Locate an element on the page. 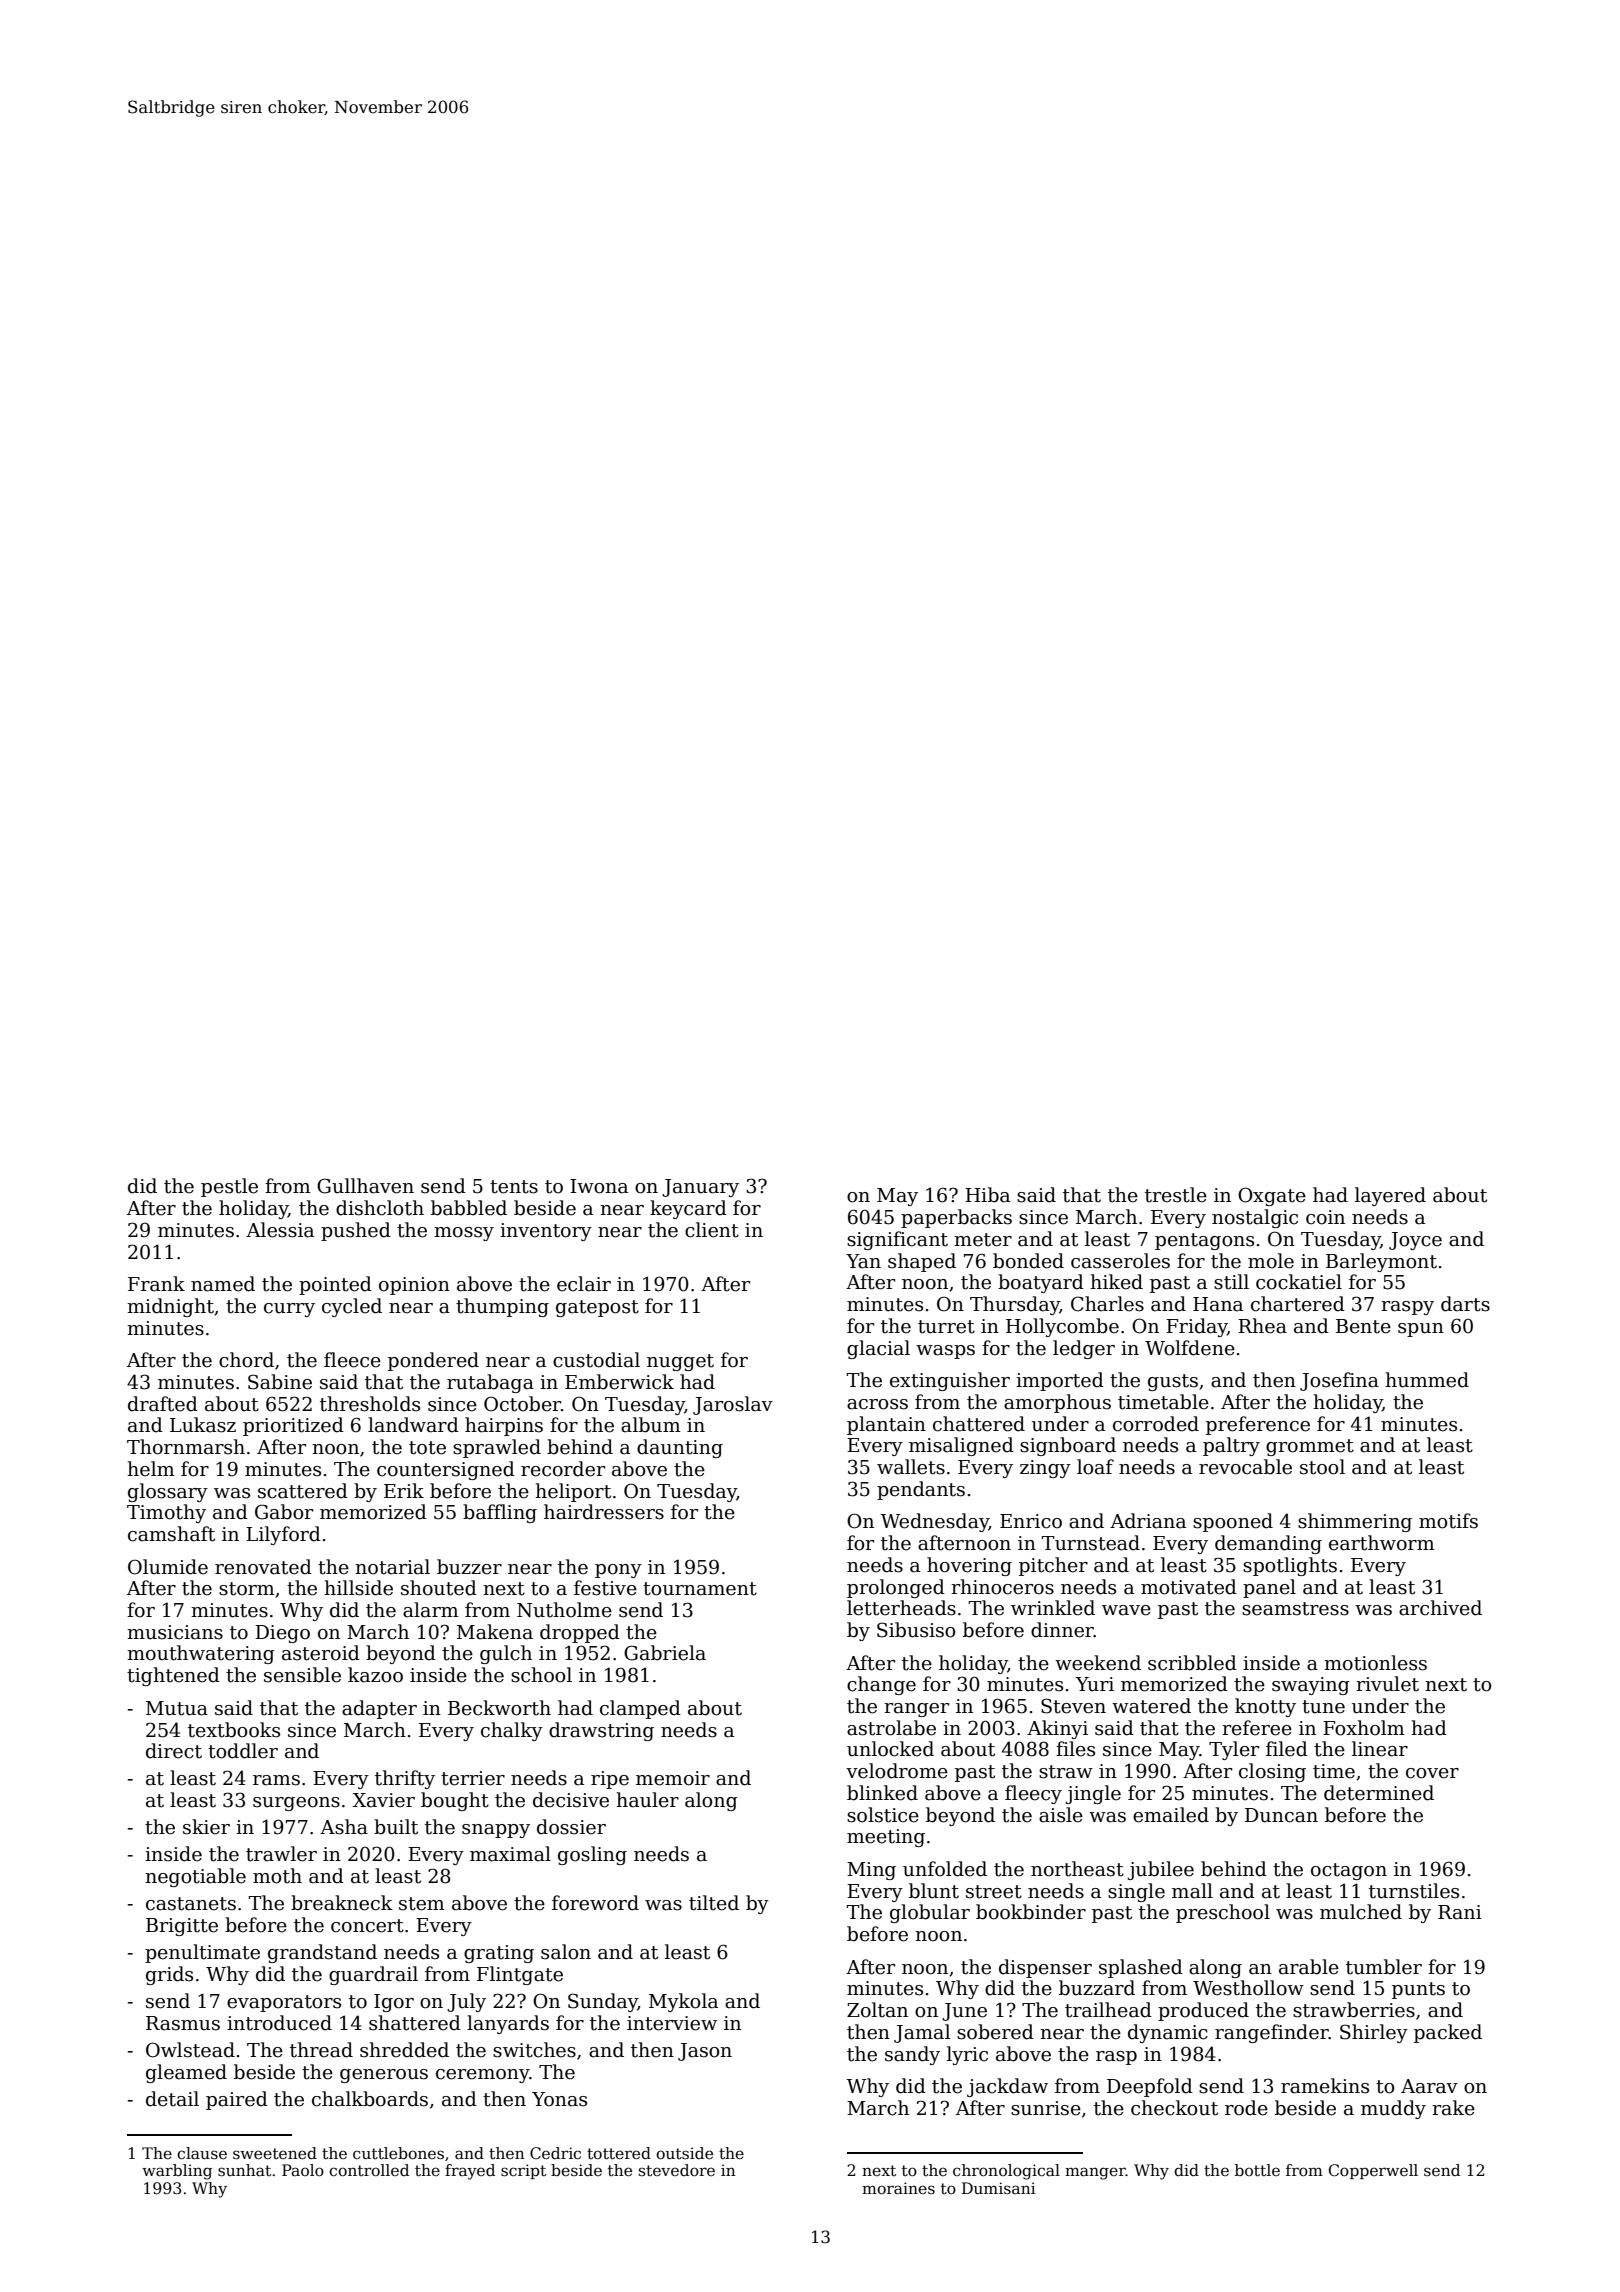  Paolo is located at coordinates (303, 2170).
